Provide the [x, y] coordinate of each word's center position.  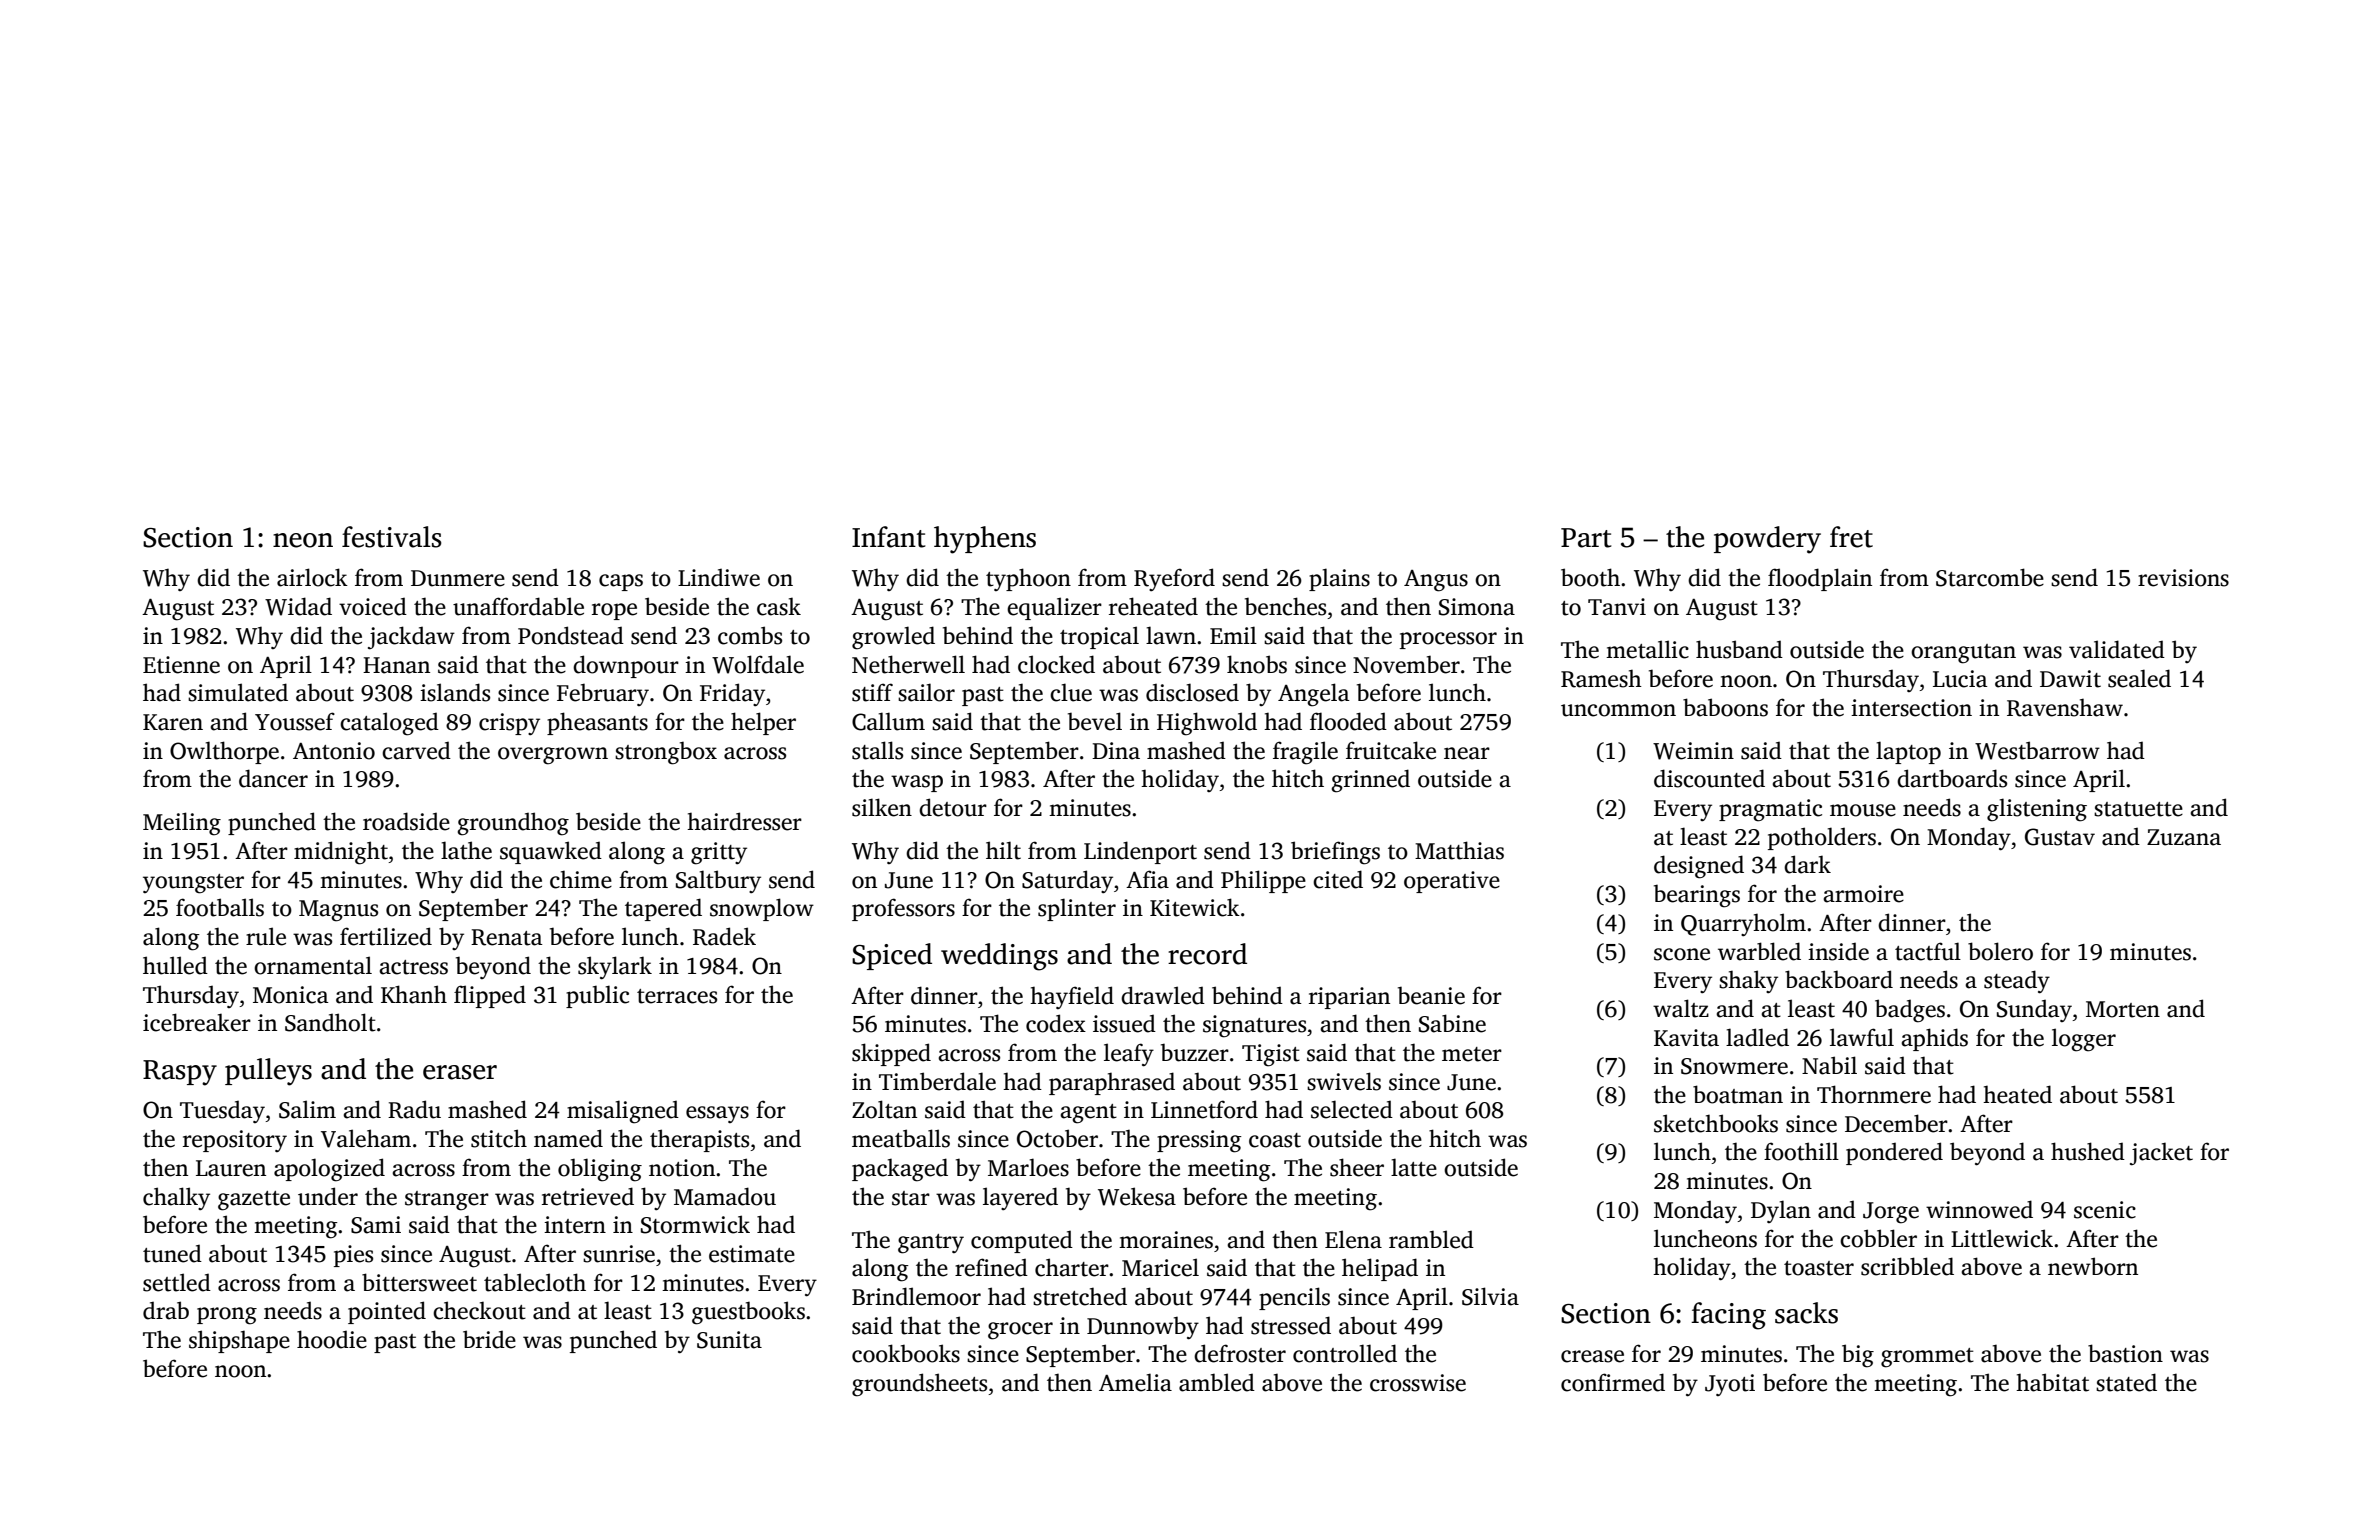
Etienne [181, 665]
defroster [1240, 1353]
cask [779, 606]
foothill [1801, 1151]
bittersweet [419, 1282]
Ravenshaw [2065, 707]
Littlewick [2002, 1238]
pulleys [268, 1072]
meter [1472, 1054]
